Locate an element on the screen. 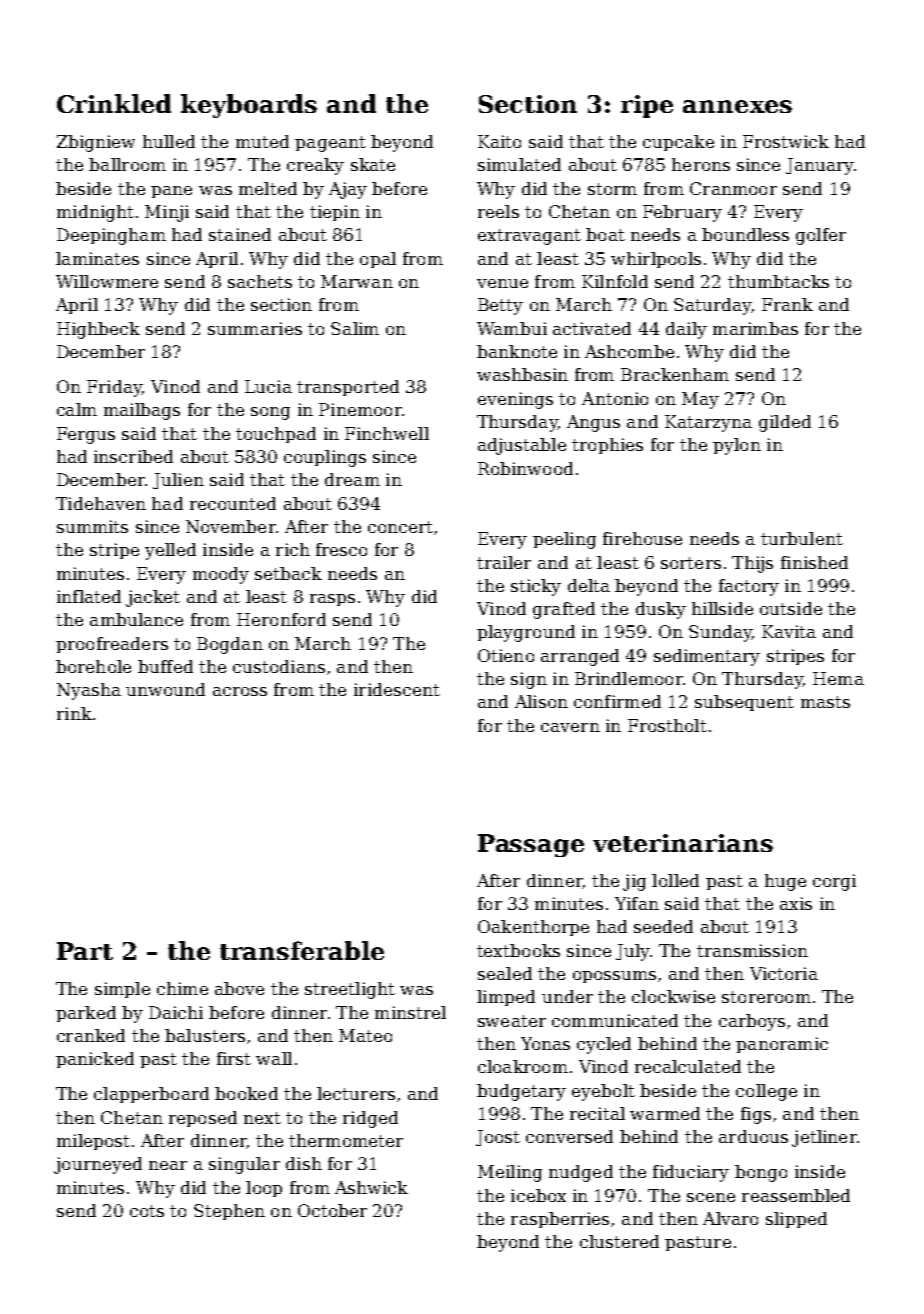 This screenshot has width=924, height=1314. masts is located at coordinates (825, 702).
